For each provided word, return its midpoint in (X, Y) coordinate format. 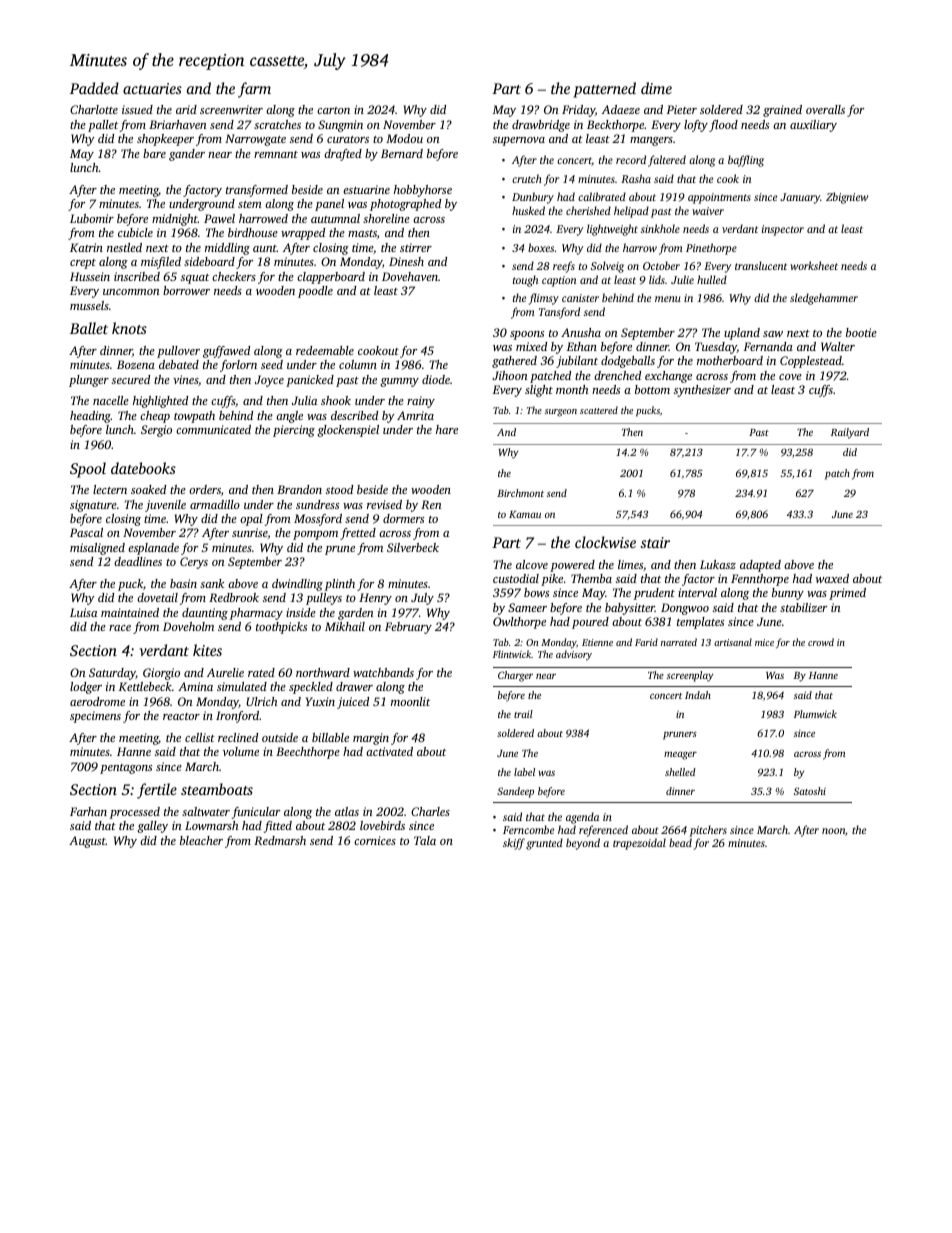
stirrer (416, 247)
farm (254, 90)
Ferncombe (528, 829)
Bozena (136, 364)
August (87, 842)
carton (333, 110)
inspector (783, 230)
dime (656, 88)
